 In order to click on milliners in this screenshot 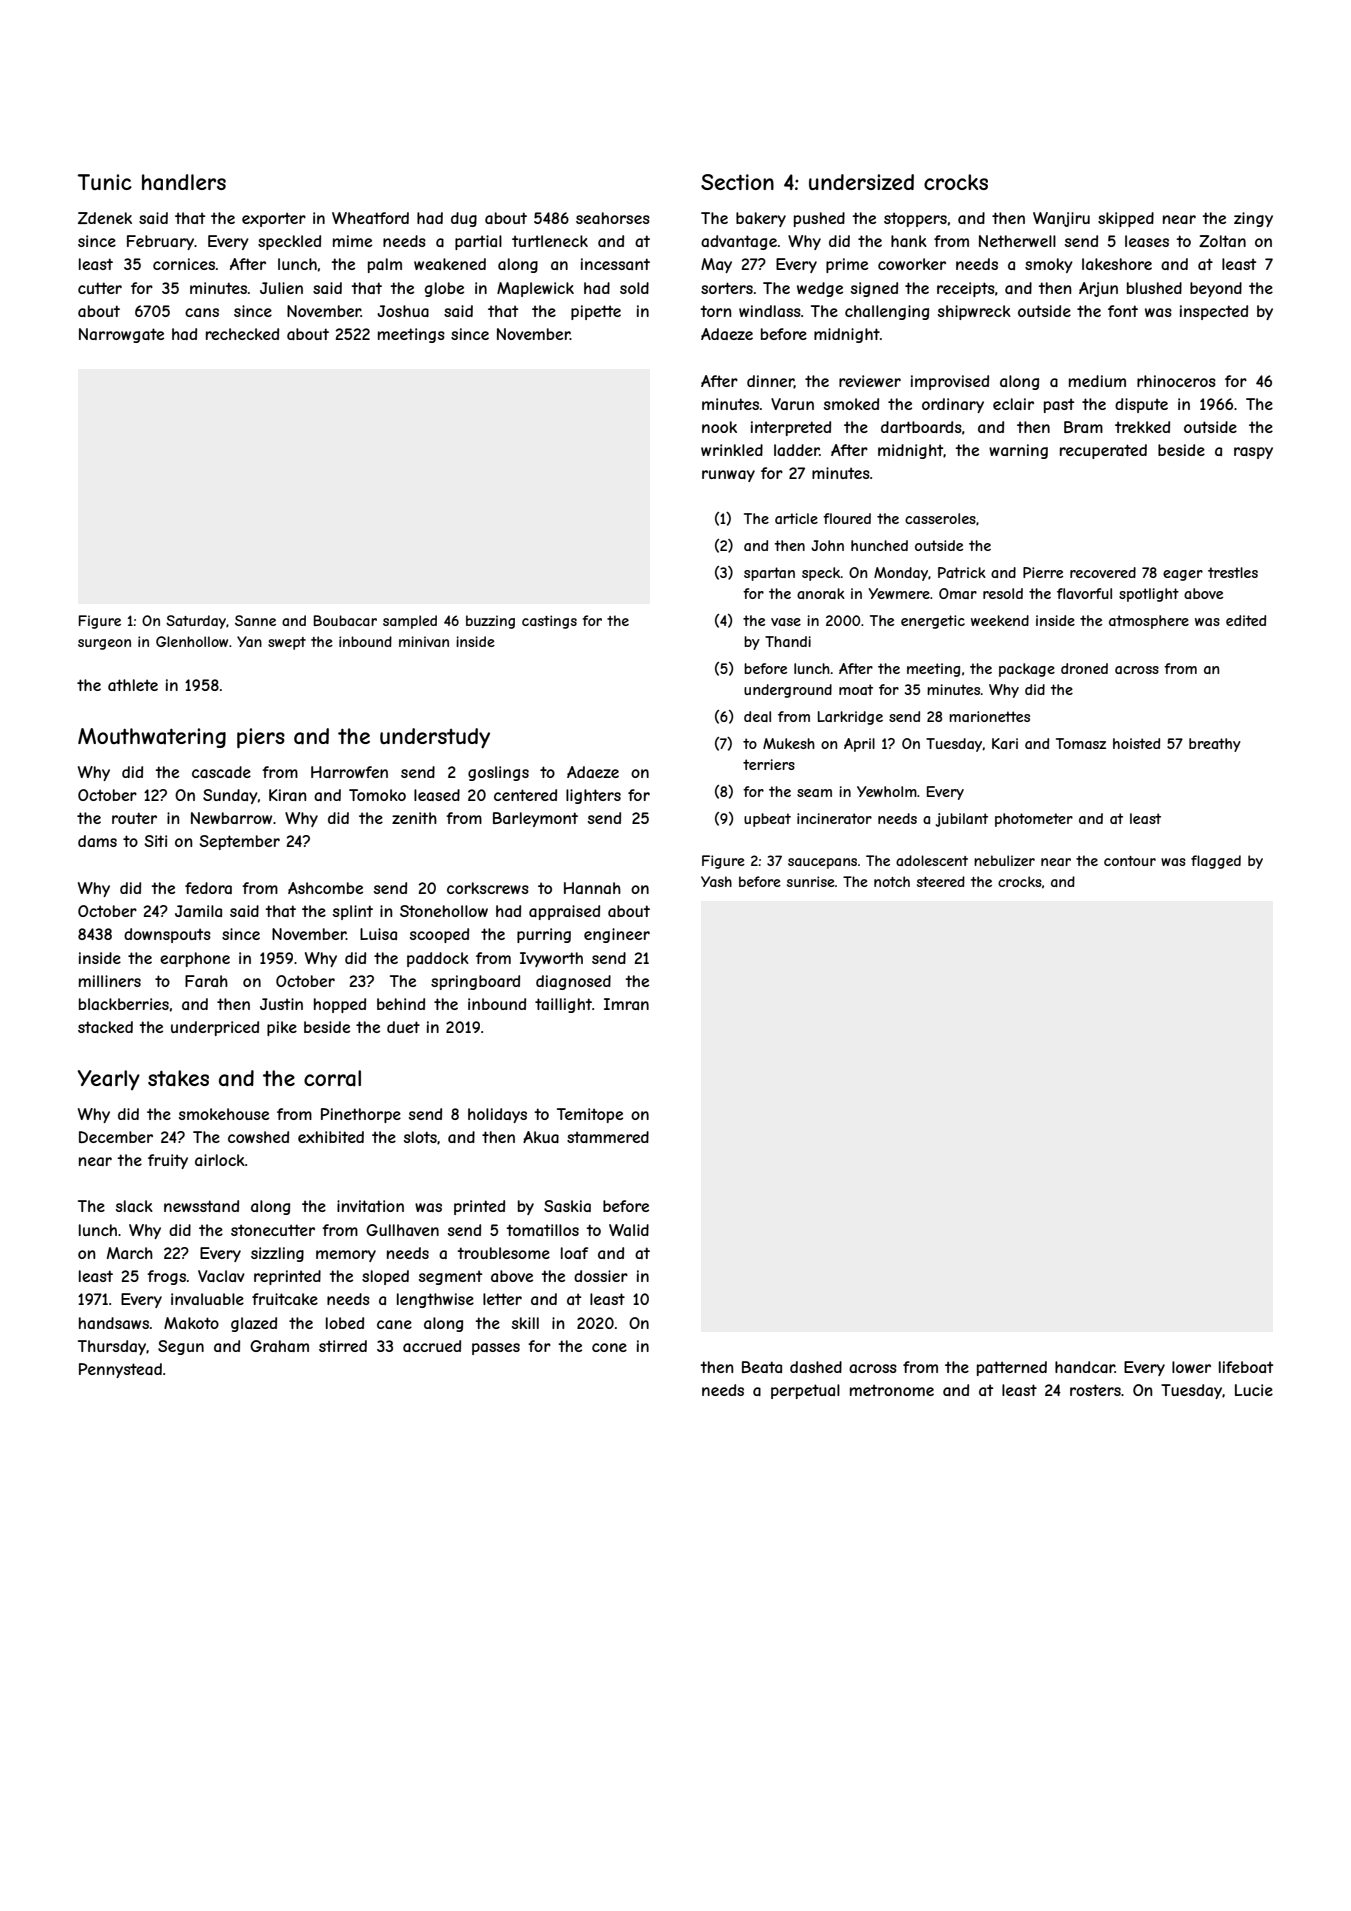, I will do `click(110, 981)`.
